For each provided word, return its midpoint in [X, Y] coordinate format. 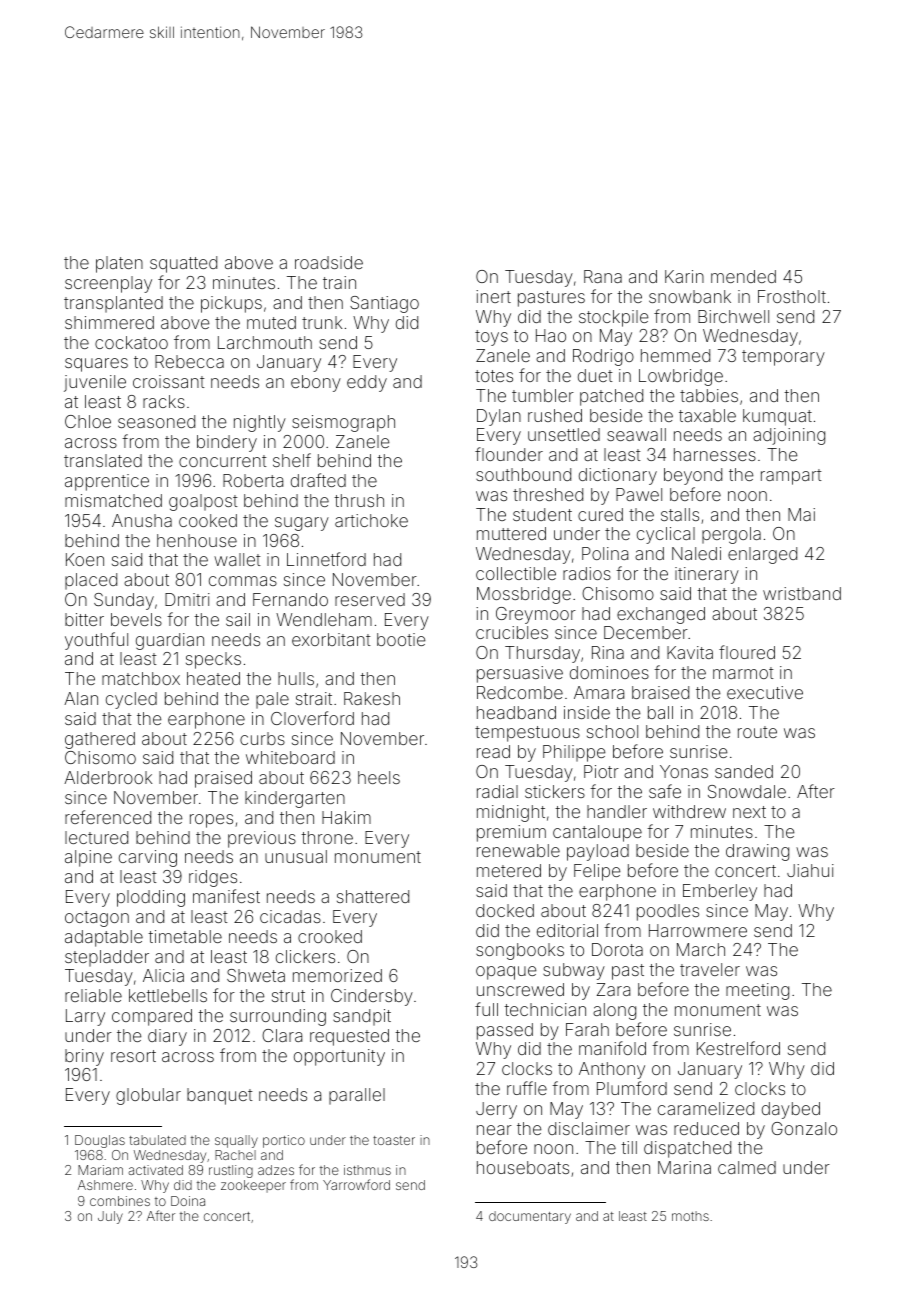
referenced [108, 817]
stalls [680, 514]
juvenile [95, 383]
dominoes [609, 672]
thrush [359, 500]
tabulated [157, 1140]
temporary [783, 358]
